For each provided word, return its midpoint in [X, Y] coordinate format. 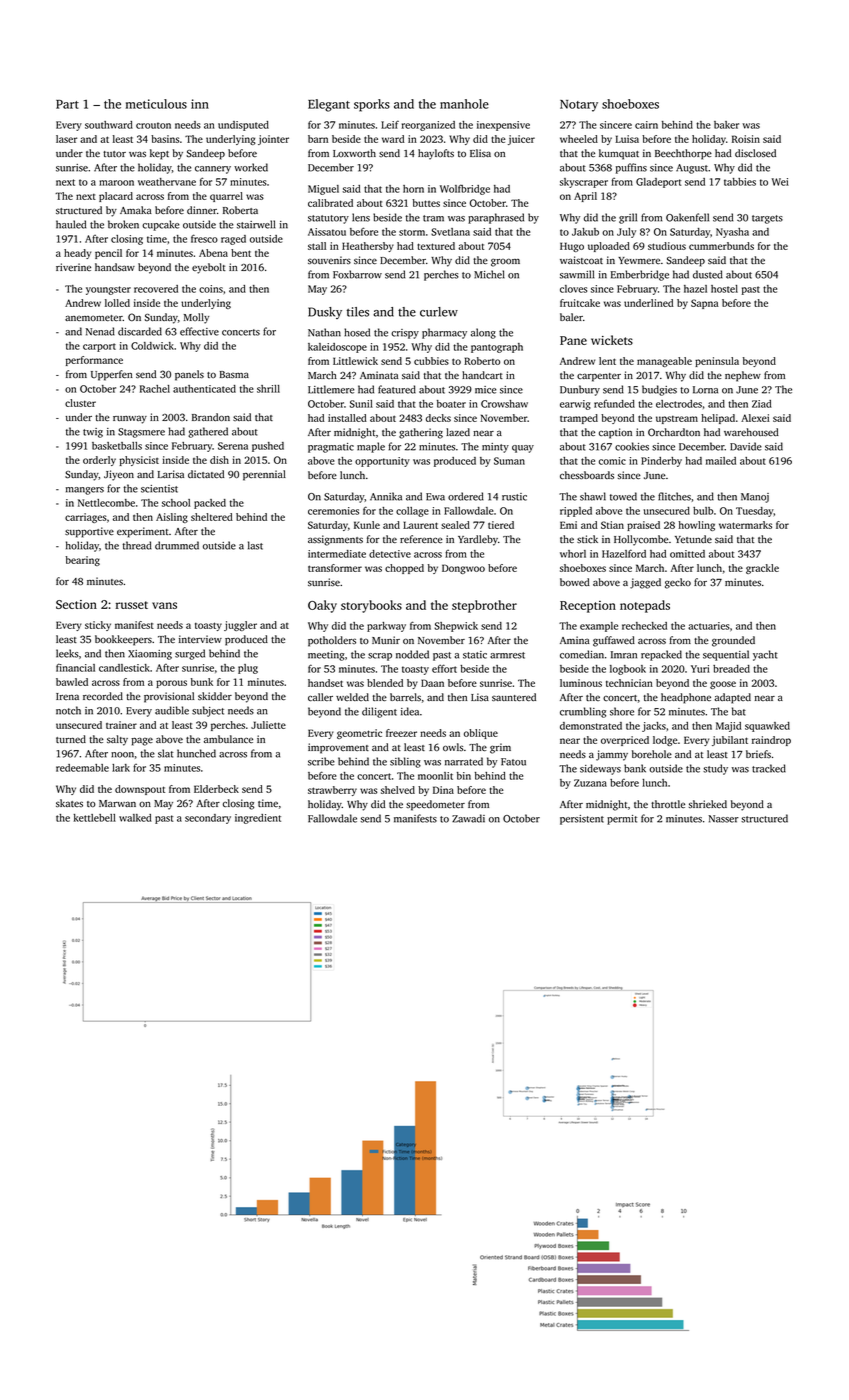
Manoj [755, 498]
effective [199, 331]
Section [76, 604]
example [599, 627]
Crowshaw [504, 404]
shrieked [708, 804]
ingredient [258, 819]
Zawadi [468, 818]
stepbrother [484, 606]
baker [726, 125]
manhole [464, 104]
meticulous [156, 104]
